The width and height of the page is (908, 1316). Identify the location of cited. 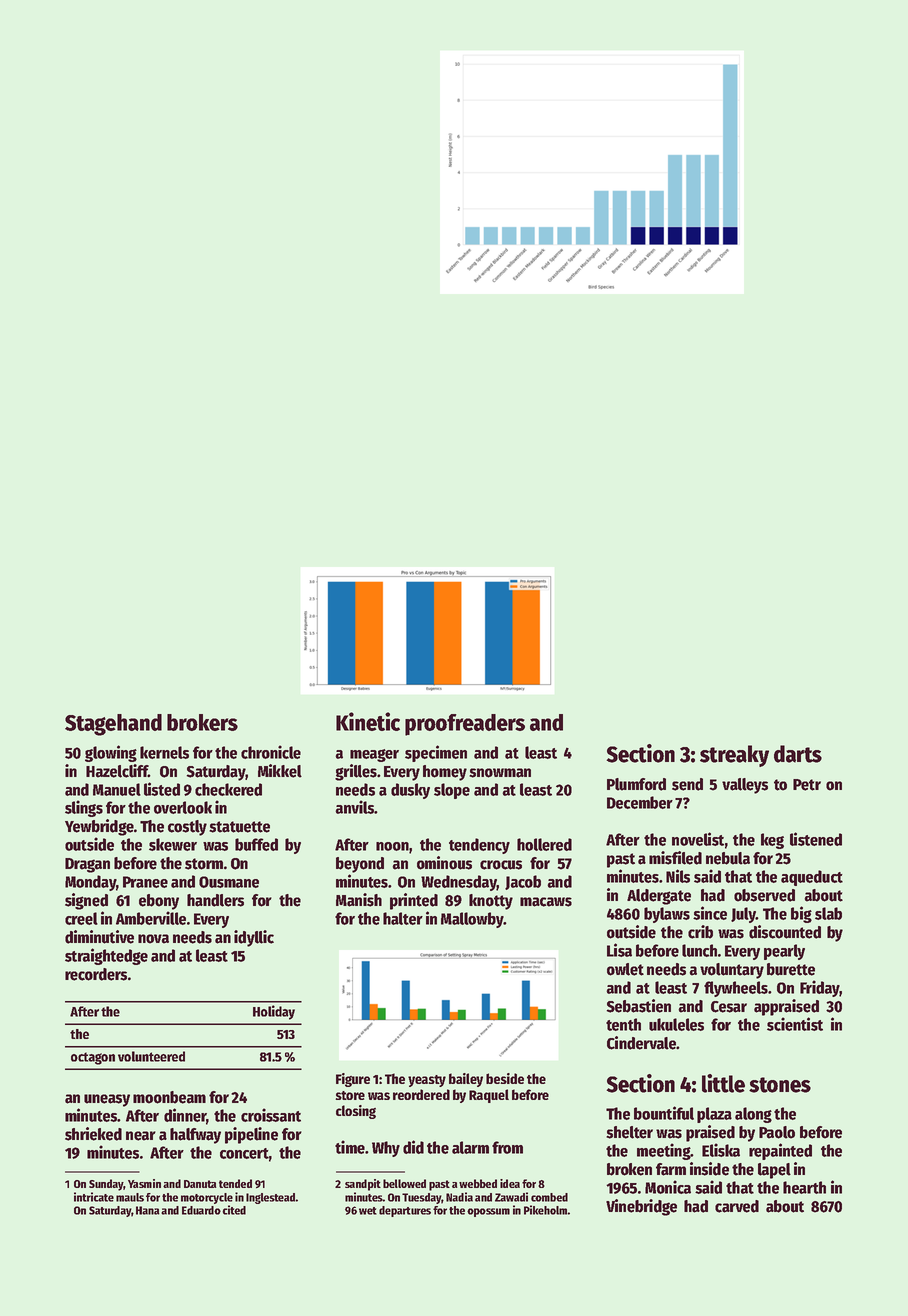
(234, 1210).
